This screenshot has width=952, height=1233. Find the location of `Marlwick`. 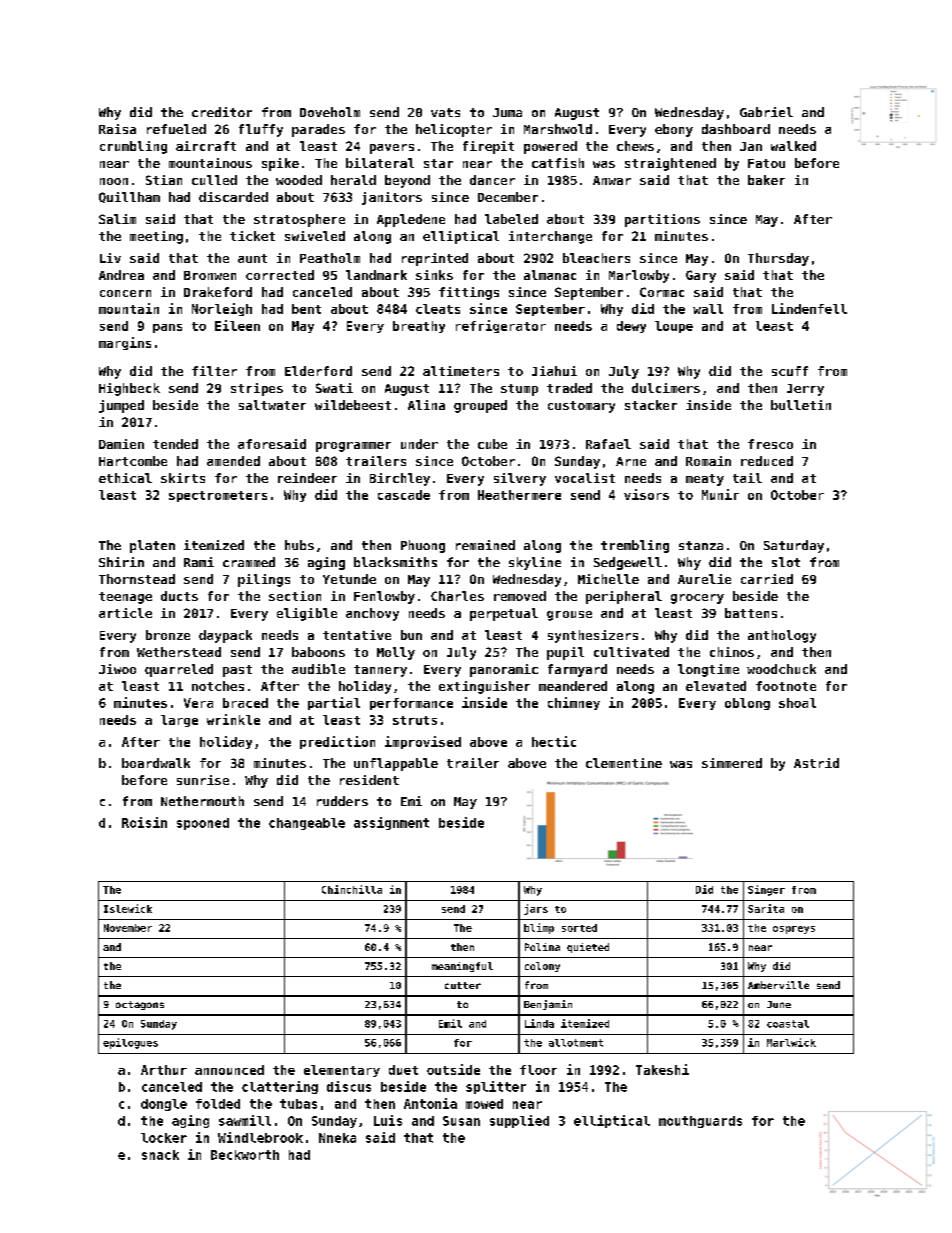

Marlwick is located at coordinates (791, 1042).
